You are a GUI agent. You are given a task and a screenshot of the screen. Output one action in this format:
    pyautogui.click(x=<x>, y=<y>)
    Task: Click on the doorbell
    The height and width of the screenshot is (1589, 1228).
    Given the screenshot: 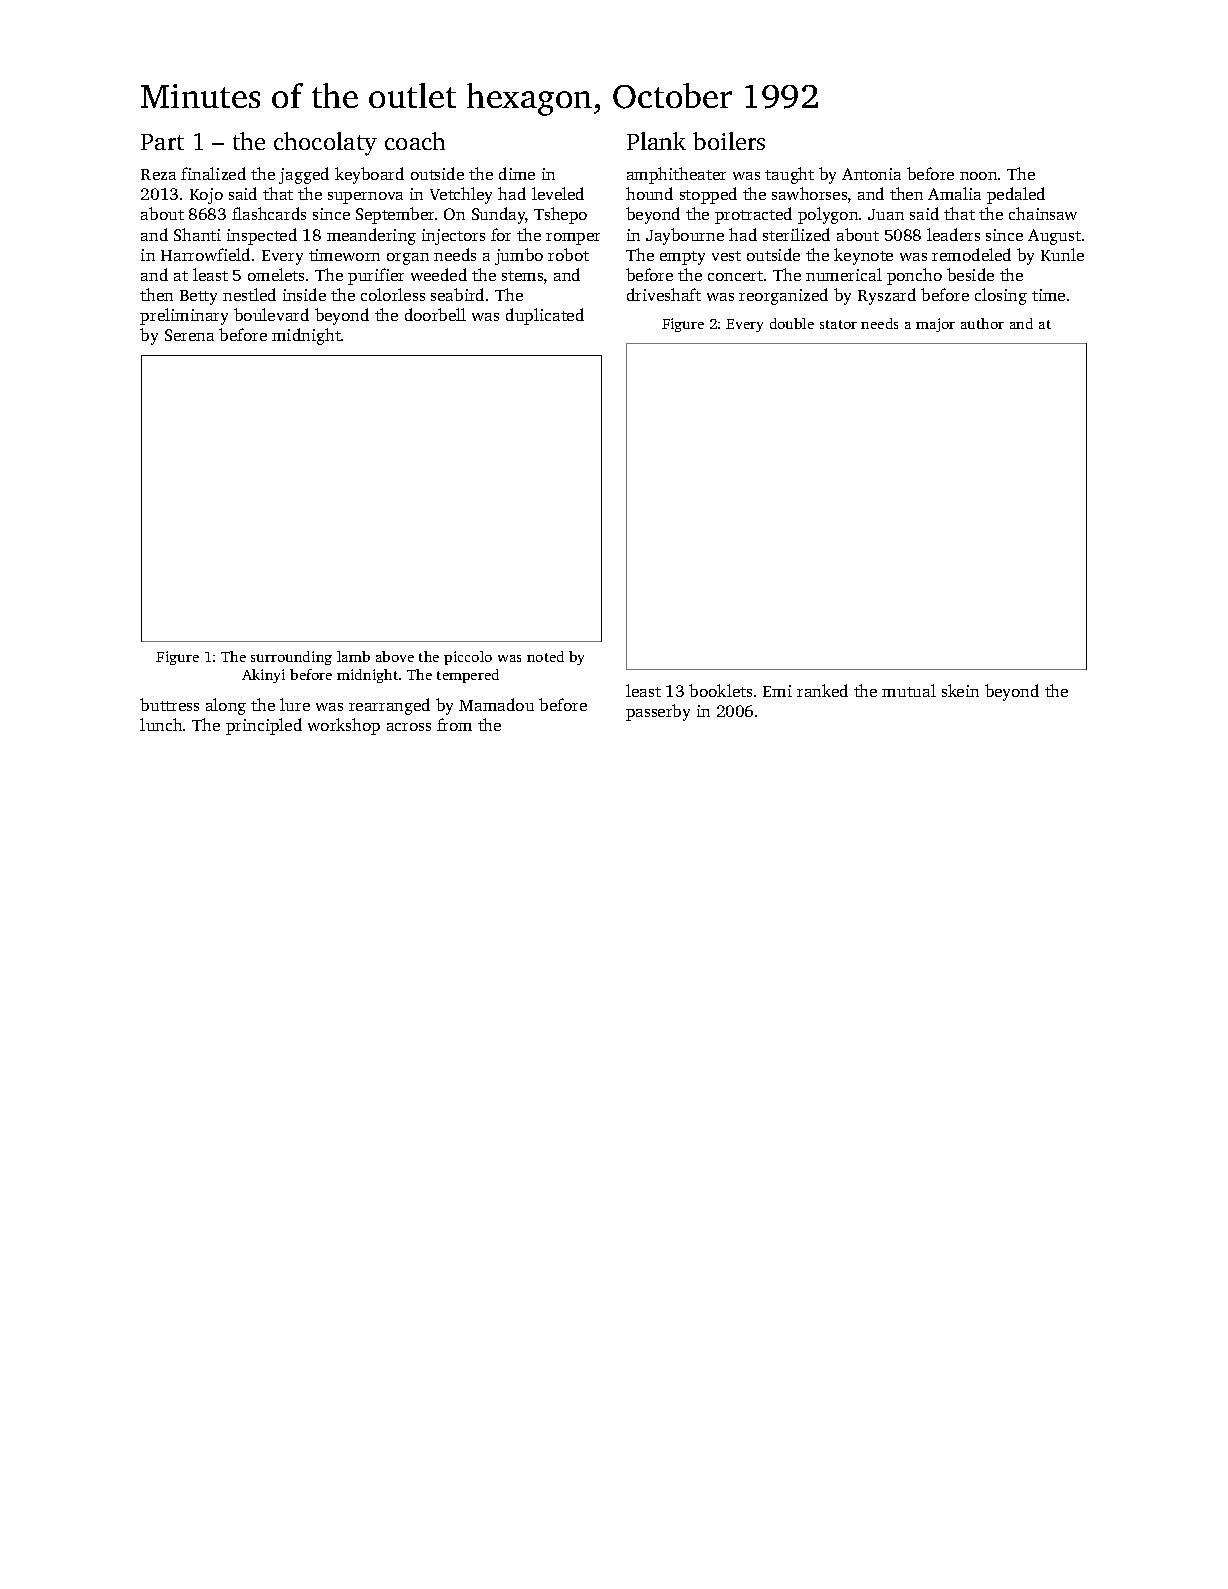 What is the action you would take?
    pyautogui.click(x=435, y=314)
